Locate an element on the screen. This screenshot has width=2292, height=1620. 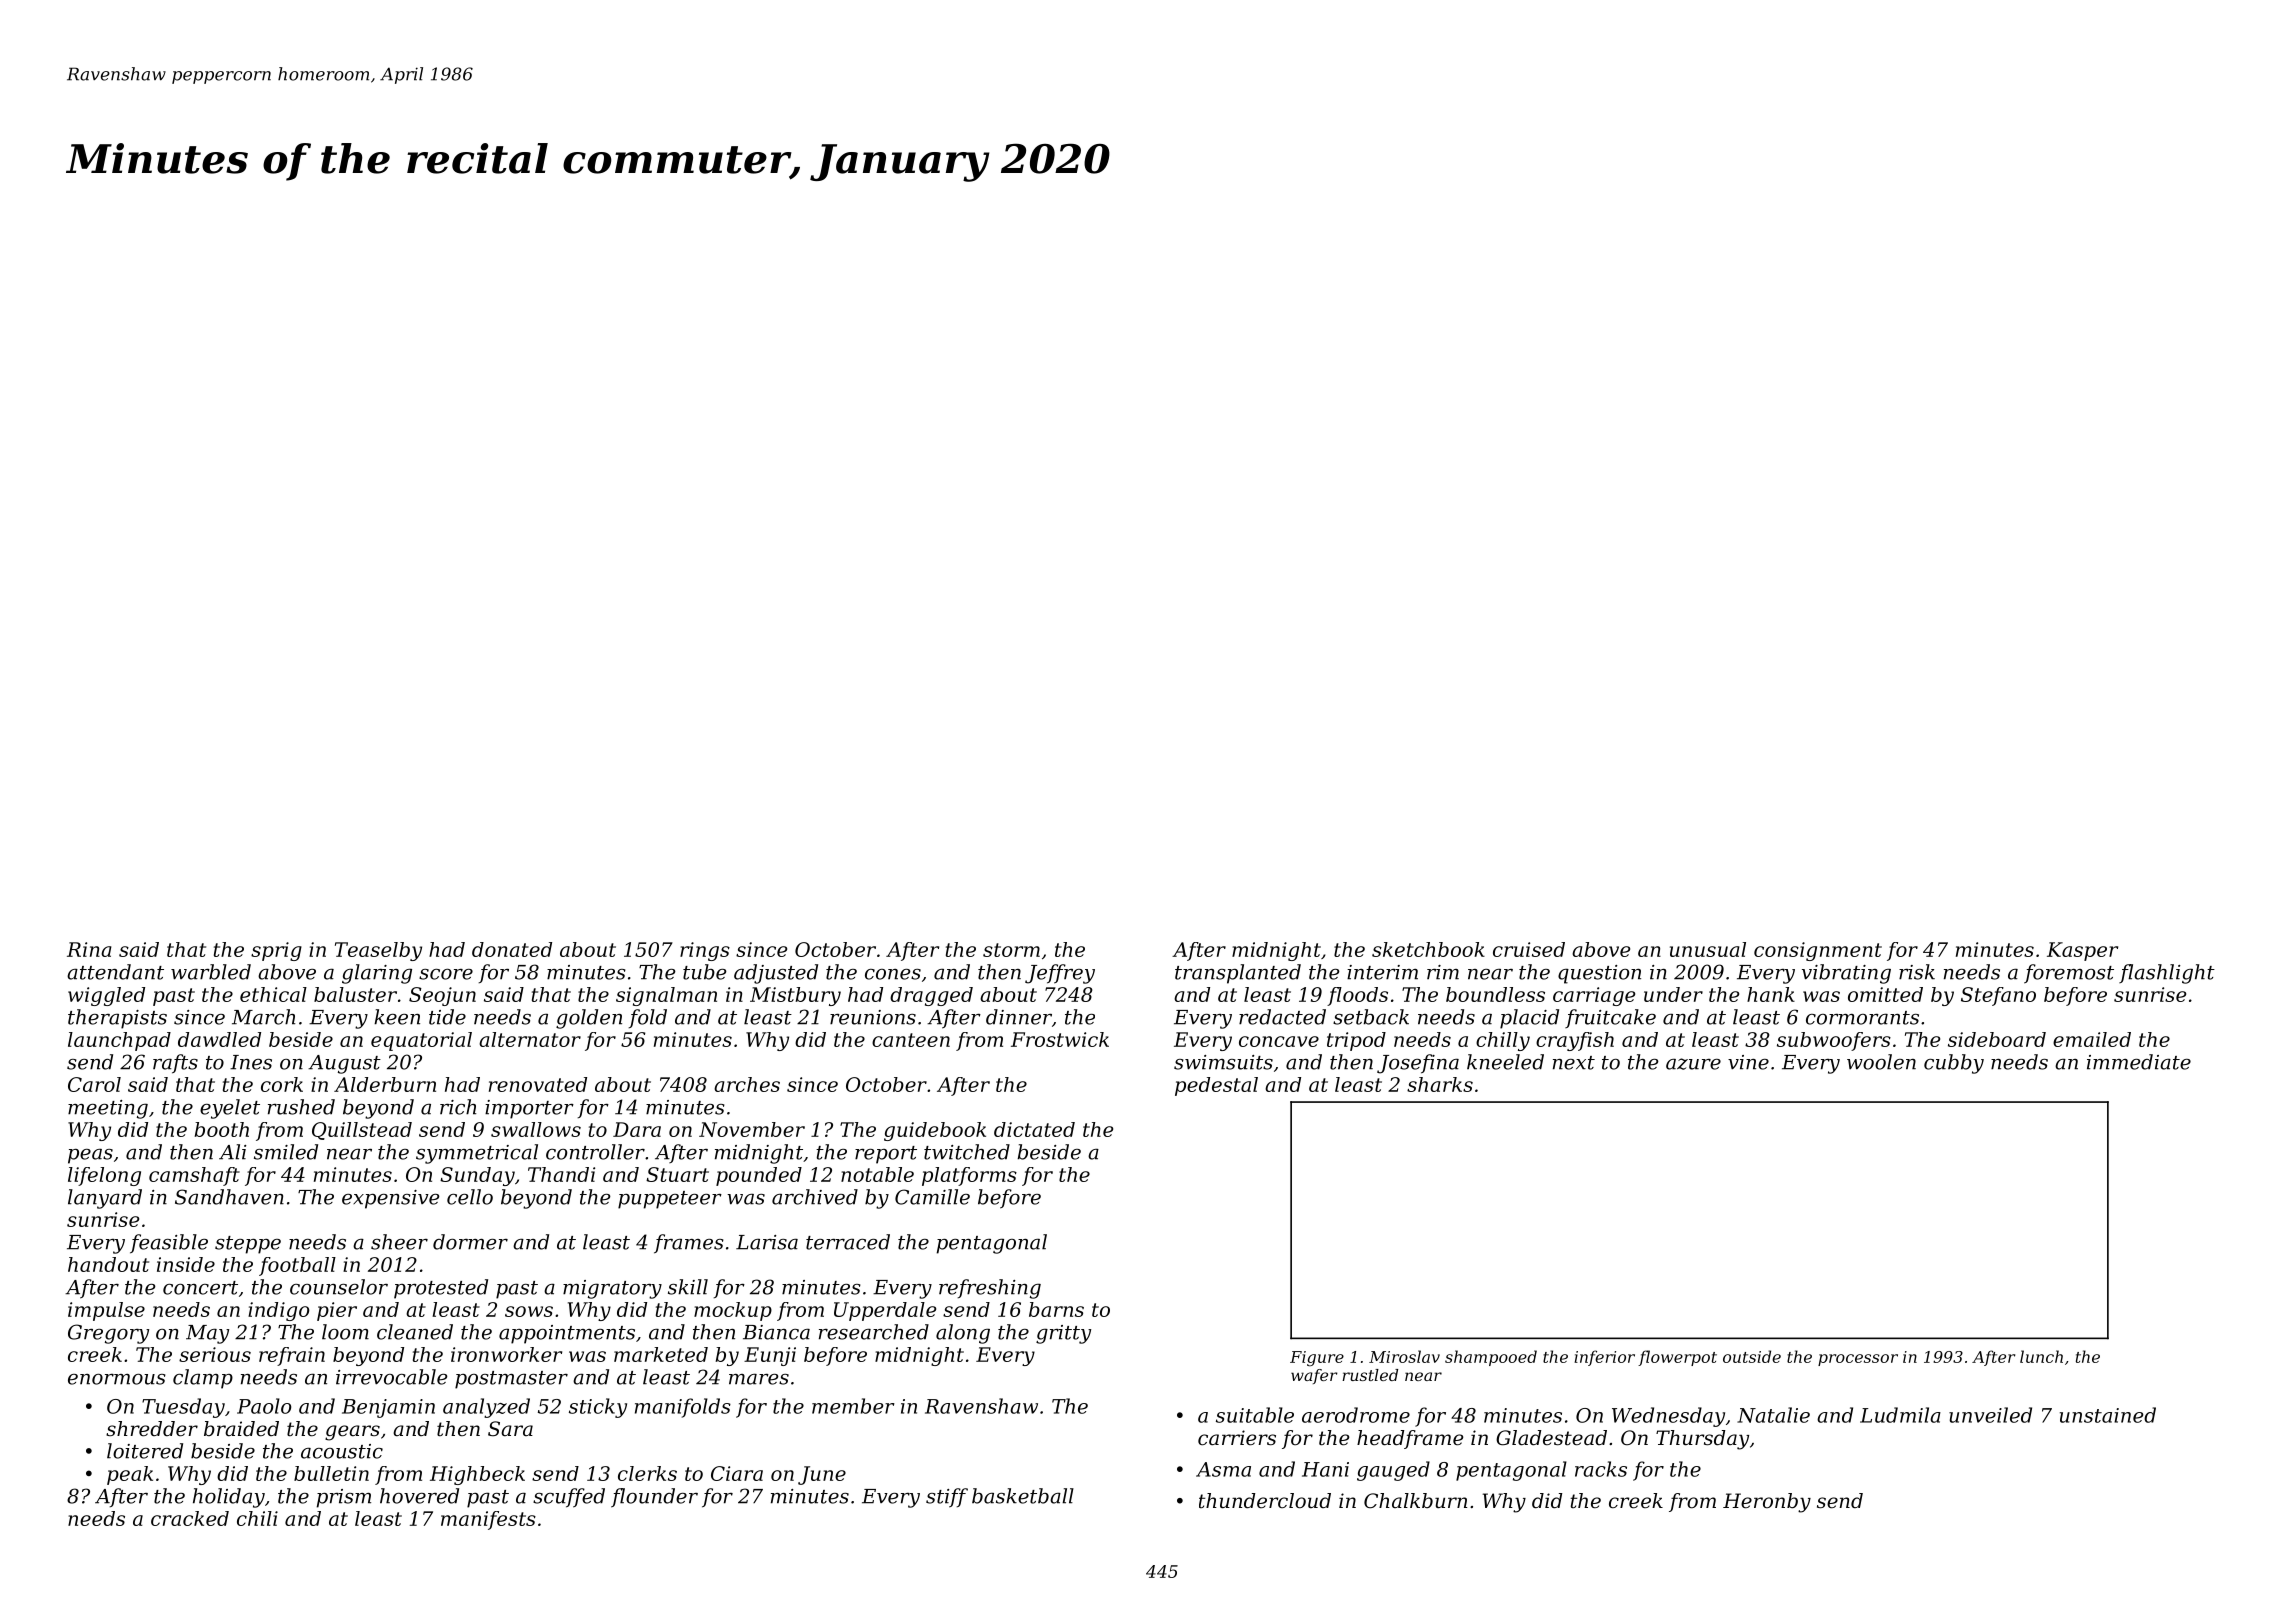
suitable is located at coordinates (1255, 1415).
